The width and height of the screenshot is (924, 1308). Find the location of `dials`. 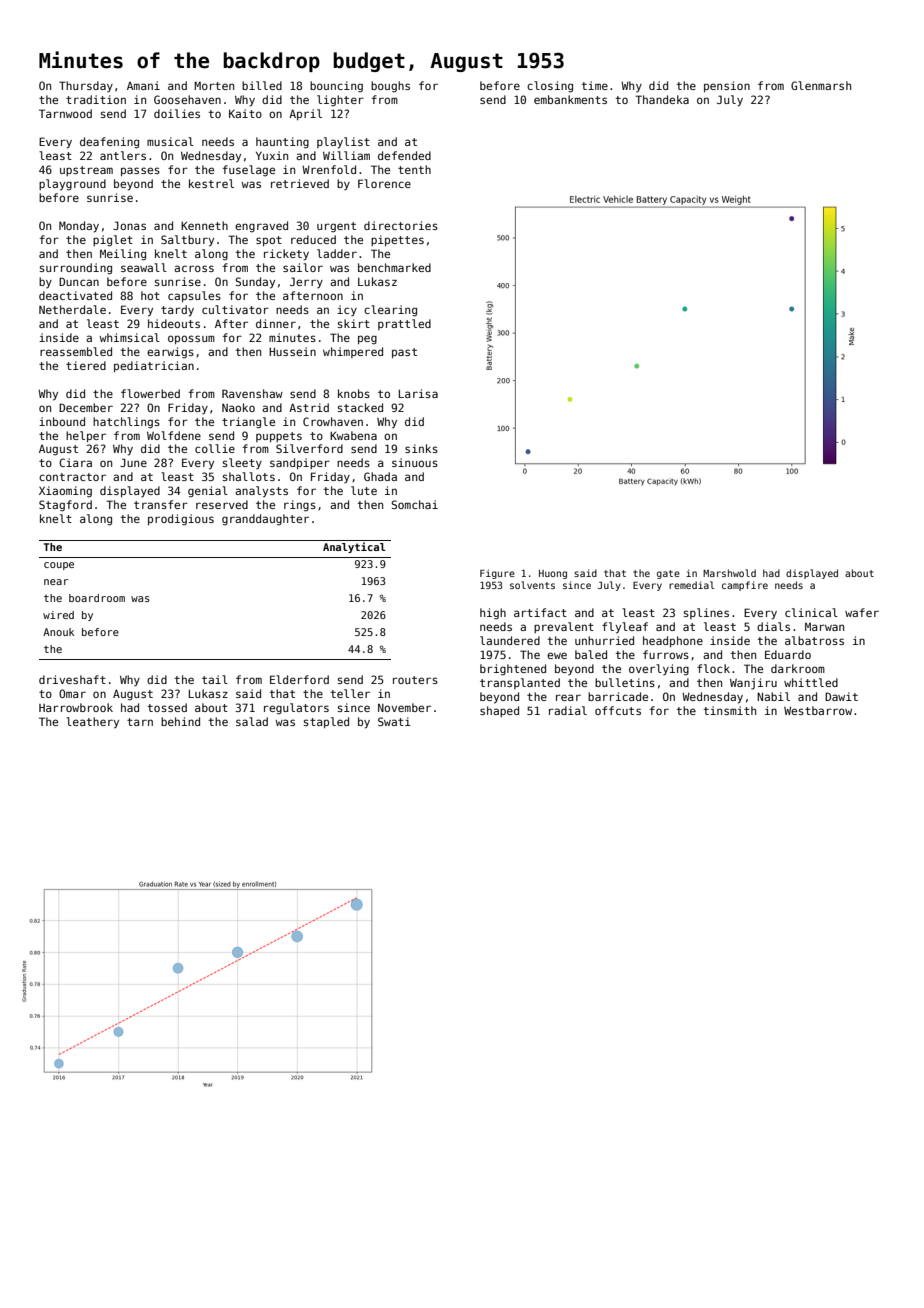

dials is located at coordinates (773, 626).
